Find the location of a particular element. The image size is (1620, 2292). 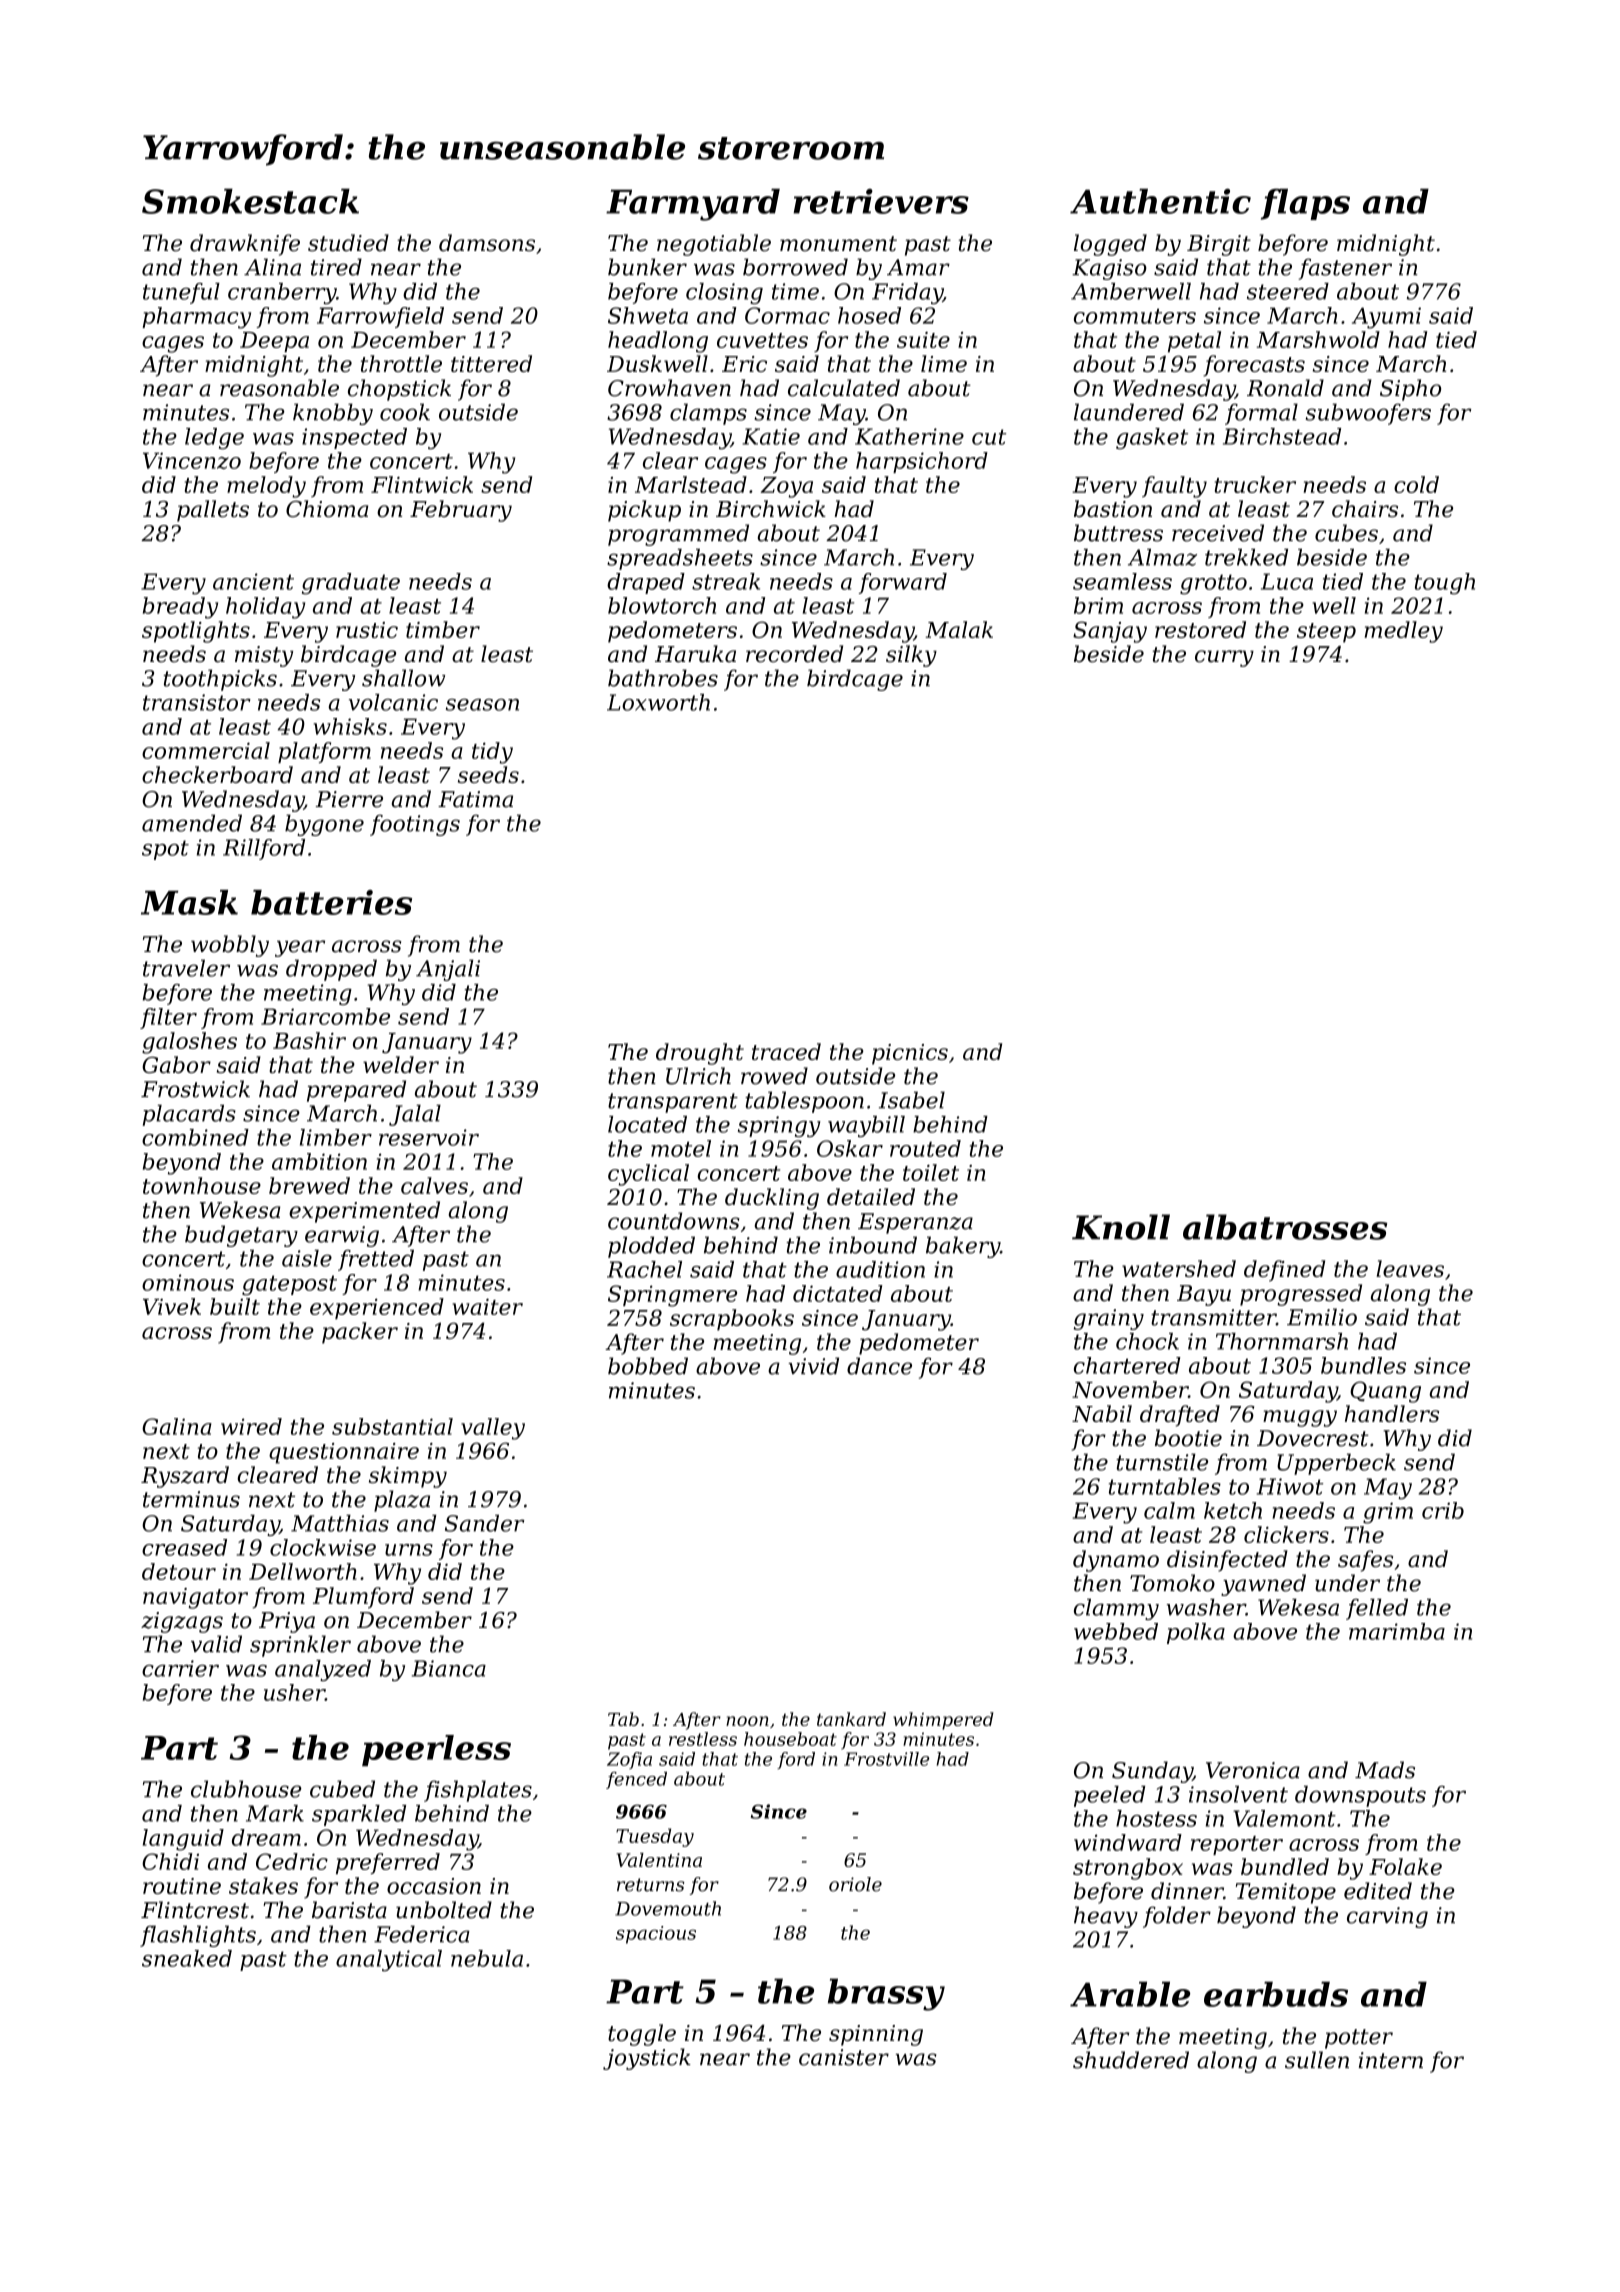

dictated is located at coordinates (838, 1293).
